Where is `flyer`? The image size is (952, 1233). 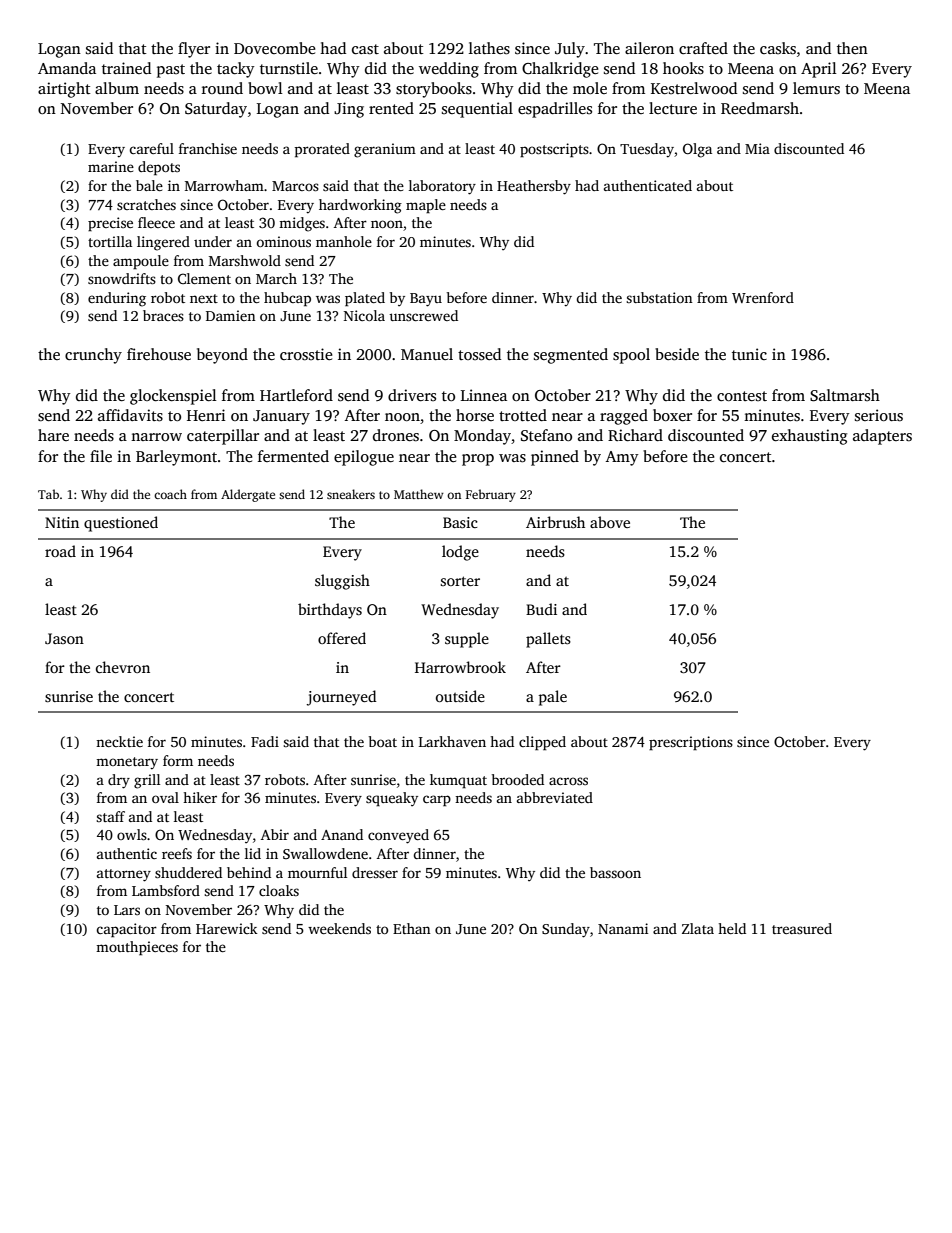
flyer is located at coordinates (194, 50).
